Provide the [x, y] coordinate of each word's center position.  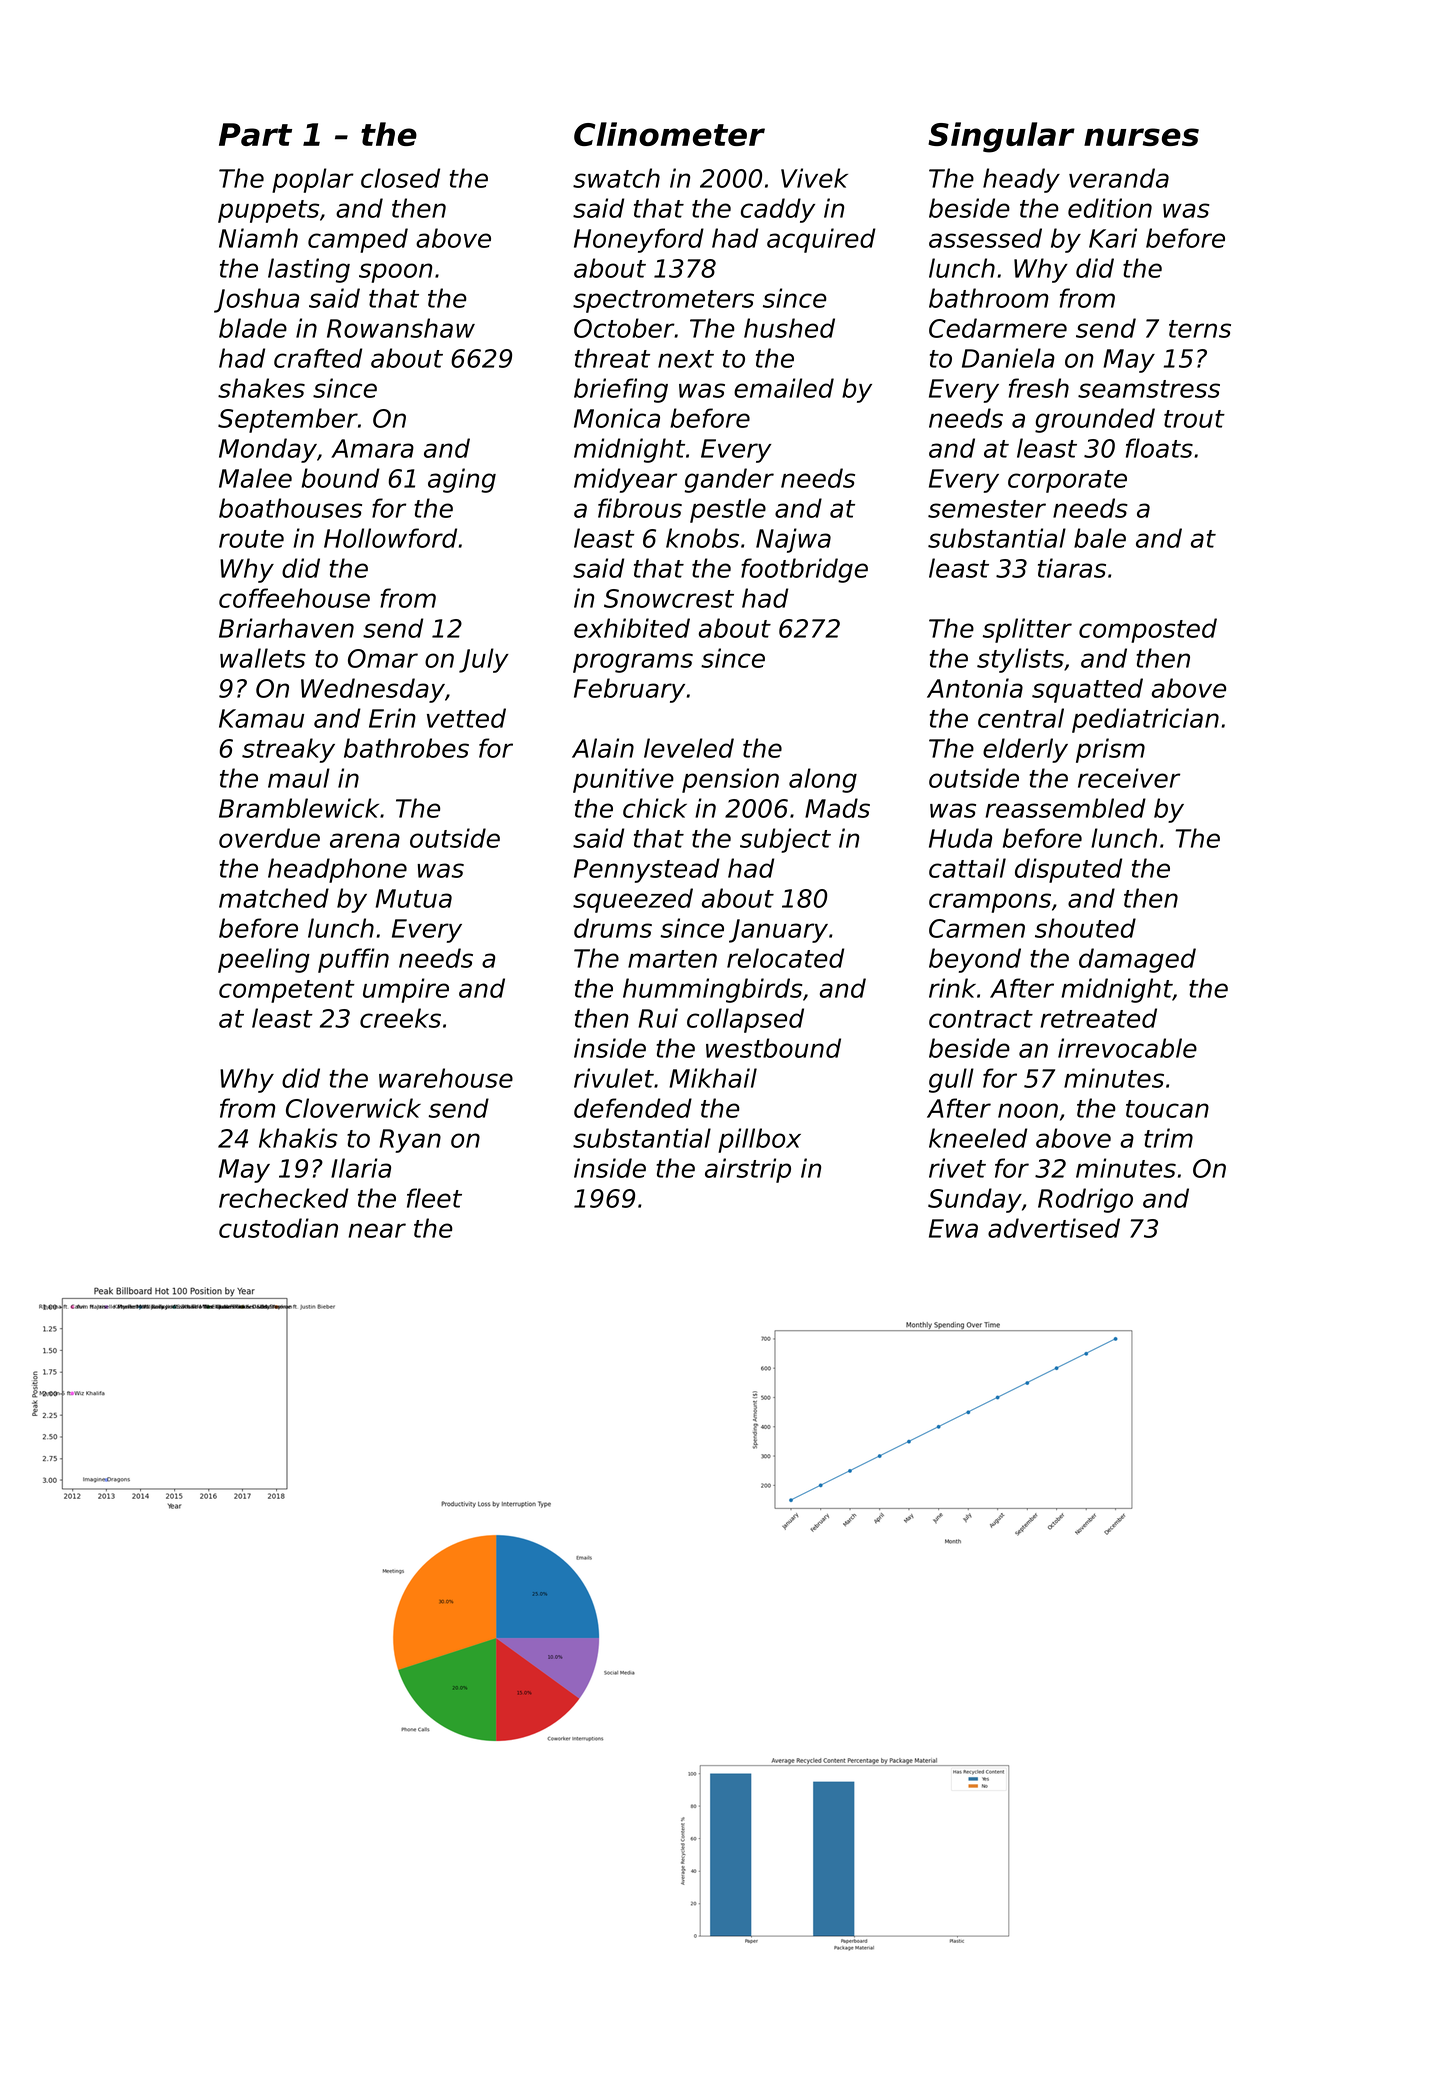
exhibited [632, 628]
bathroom [989, 298]
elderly [1025, 750]
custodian [278, 1228]
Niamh [258, 238]
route [251, 539]
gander [729, 480]
